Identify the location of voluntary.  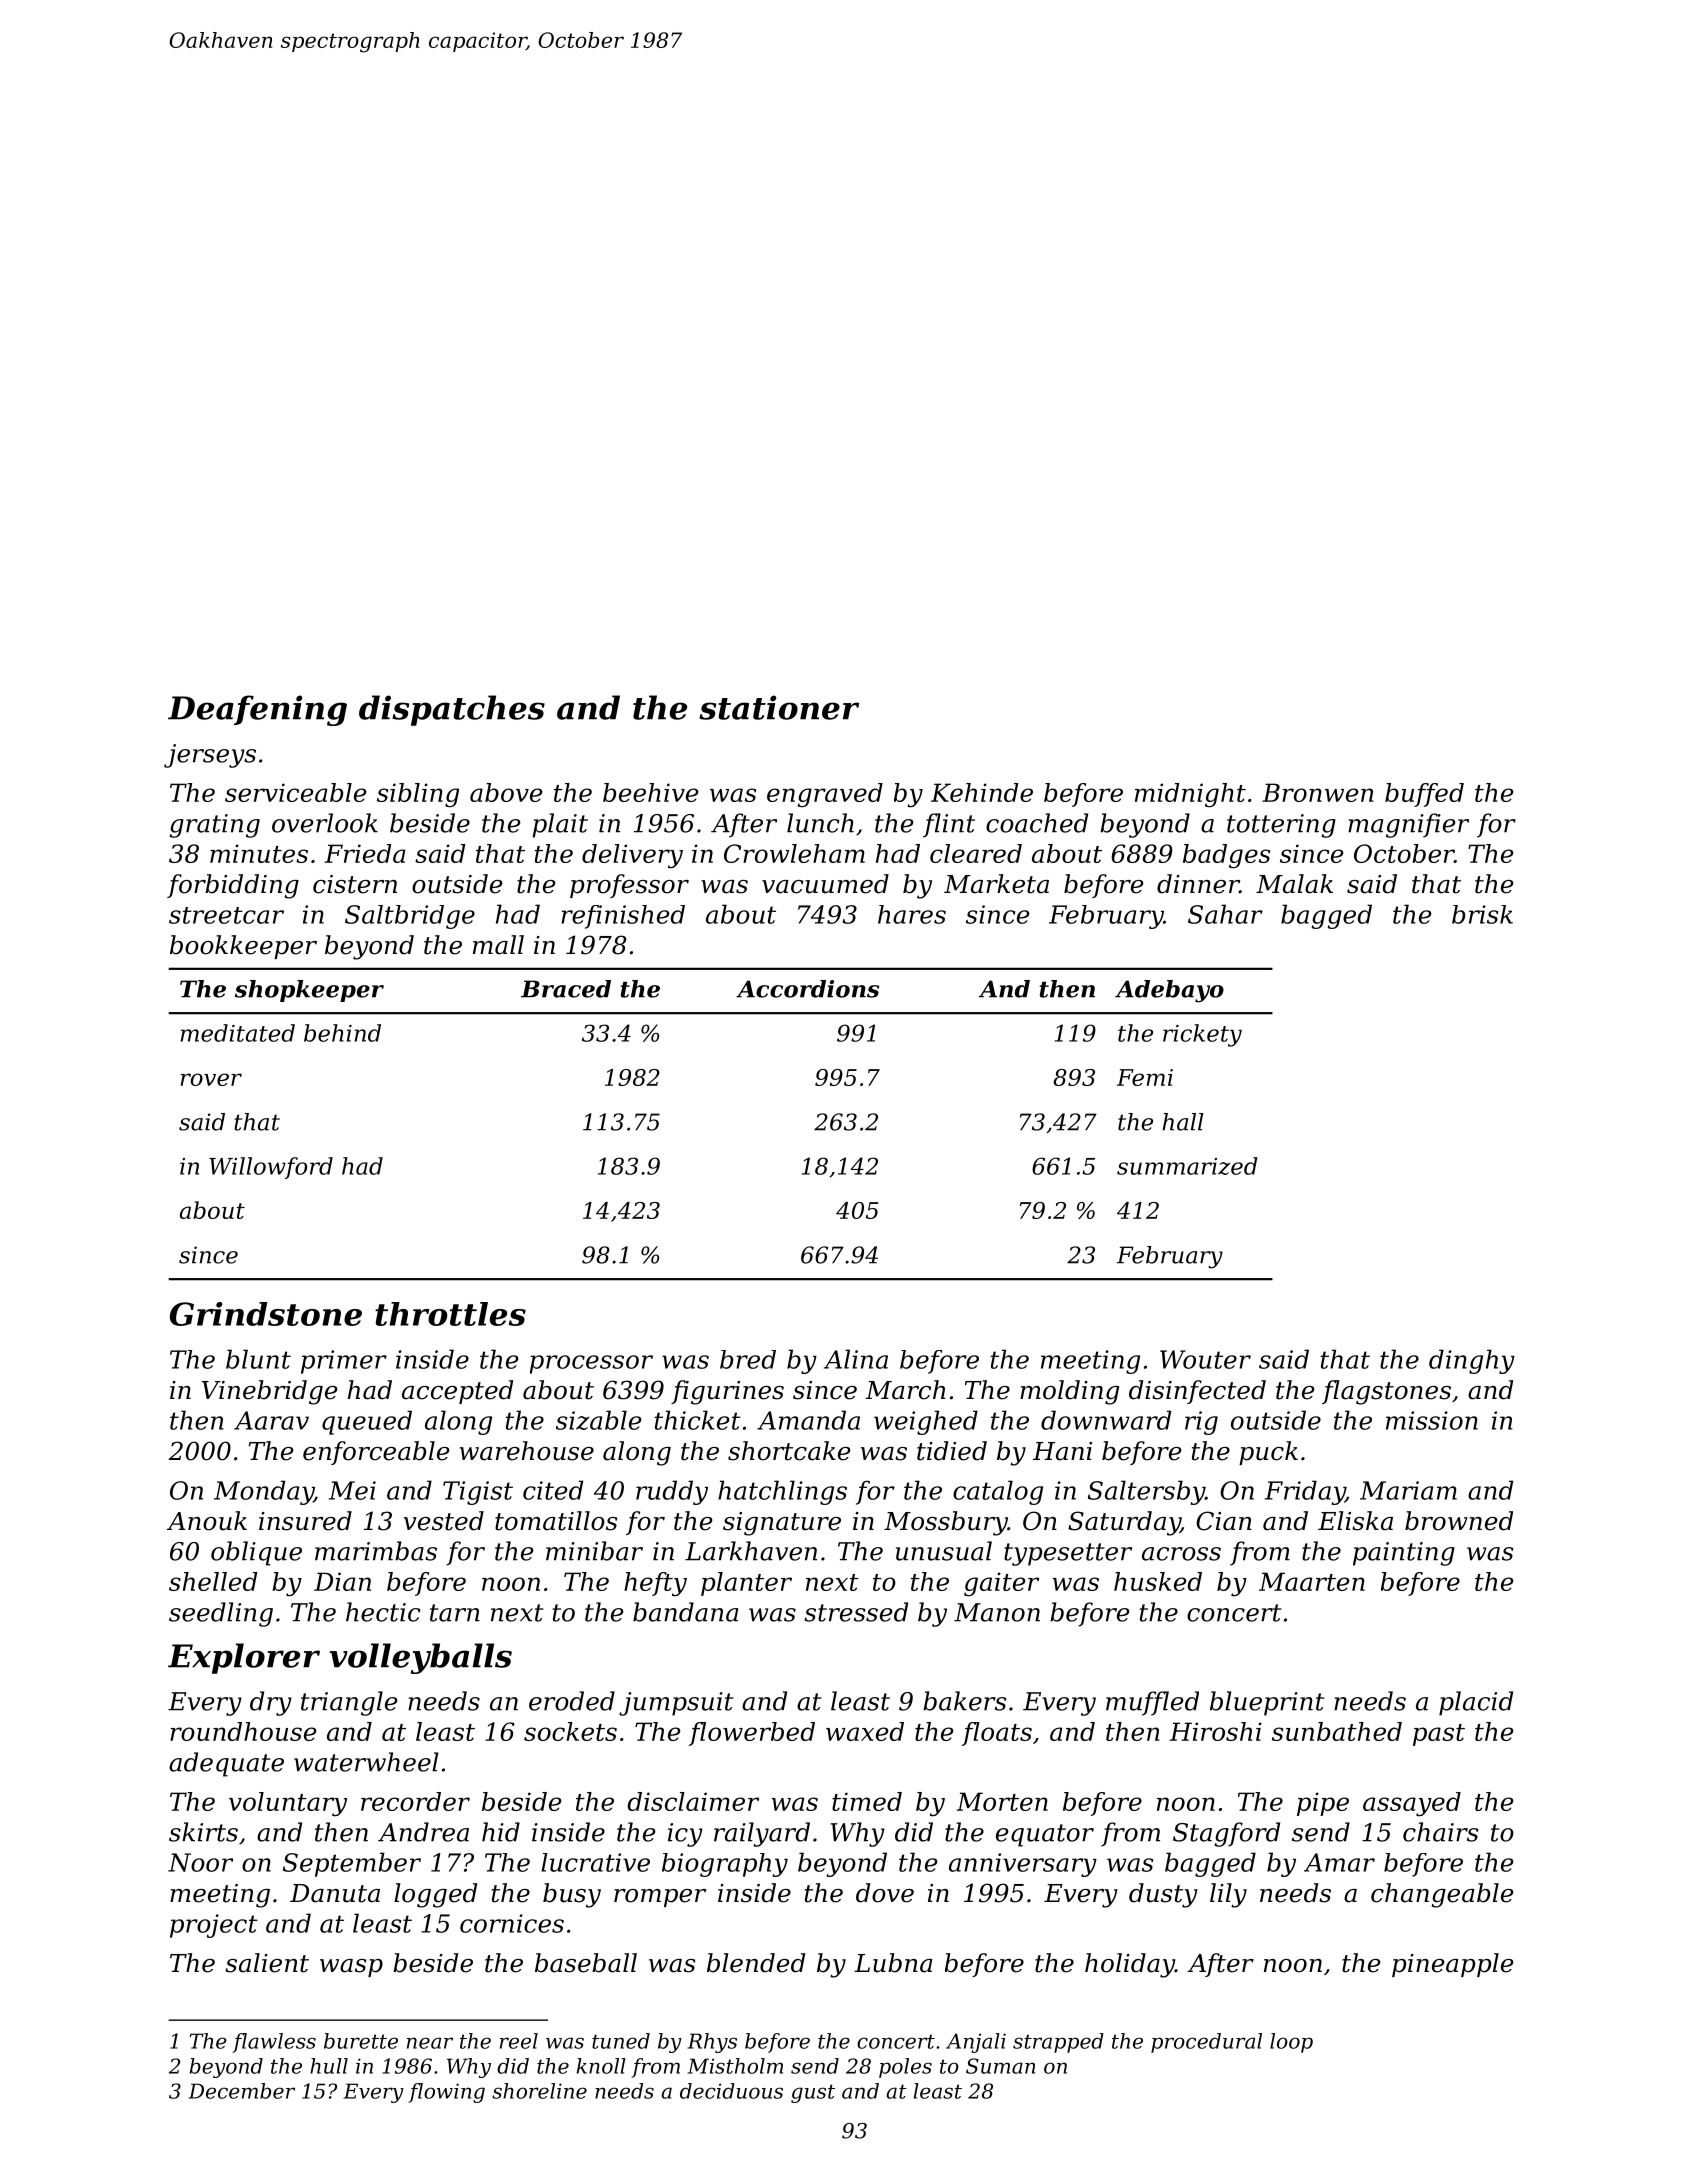
(288, 1804).
